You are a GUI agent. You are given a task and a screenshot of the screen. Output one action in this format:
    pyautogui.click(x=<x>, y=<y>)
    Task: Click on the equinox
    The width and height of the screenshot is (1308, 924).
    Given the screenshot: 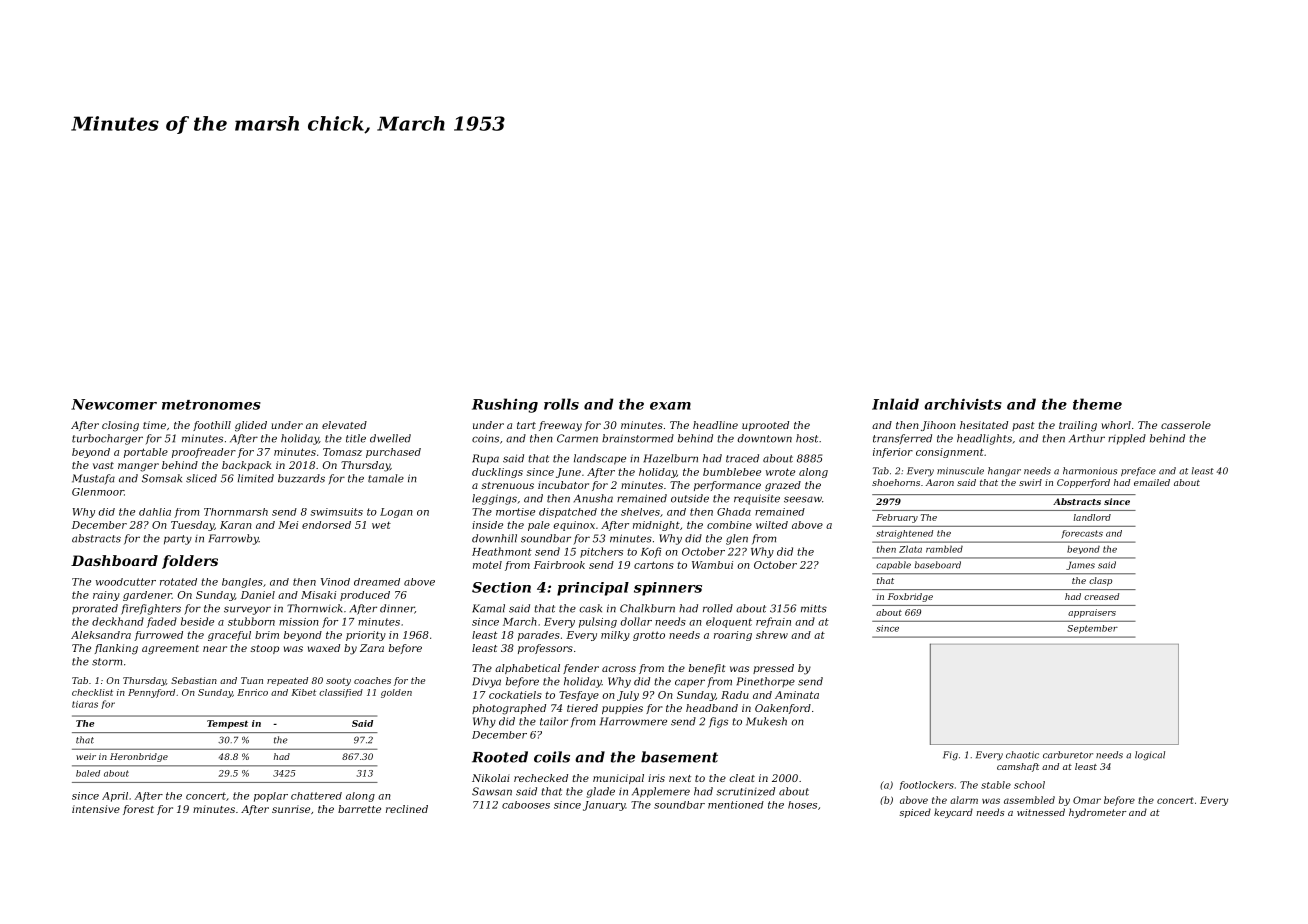 What is the action you would take?
    pyautogui.click(x=574, y=526)
